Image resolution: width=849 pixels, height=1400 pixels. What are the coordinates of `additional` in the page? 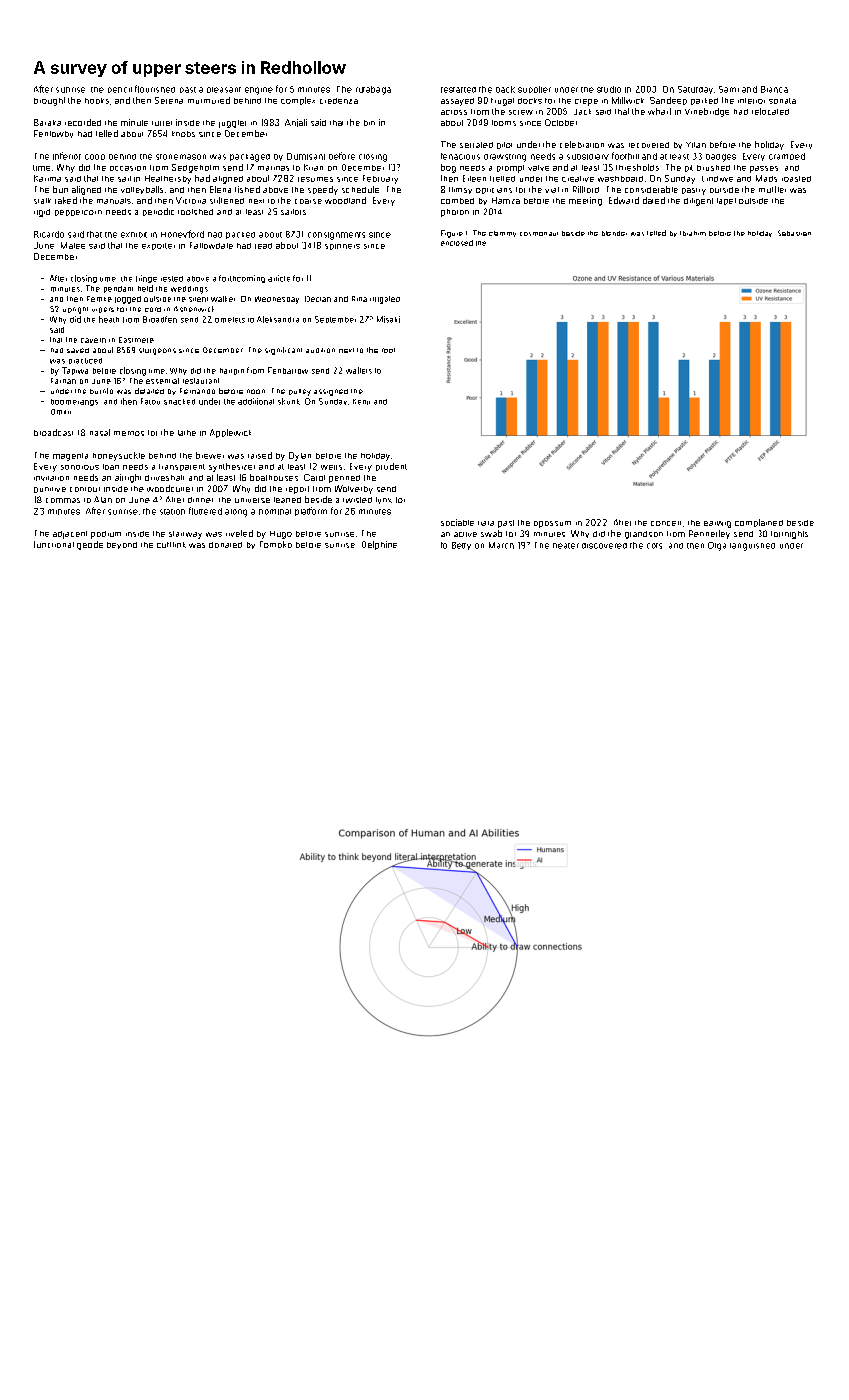 It's located at (256, 401).
